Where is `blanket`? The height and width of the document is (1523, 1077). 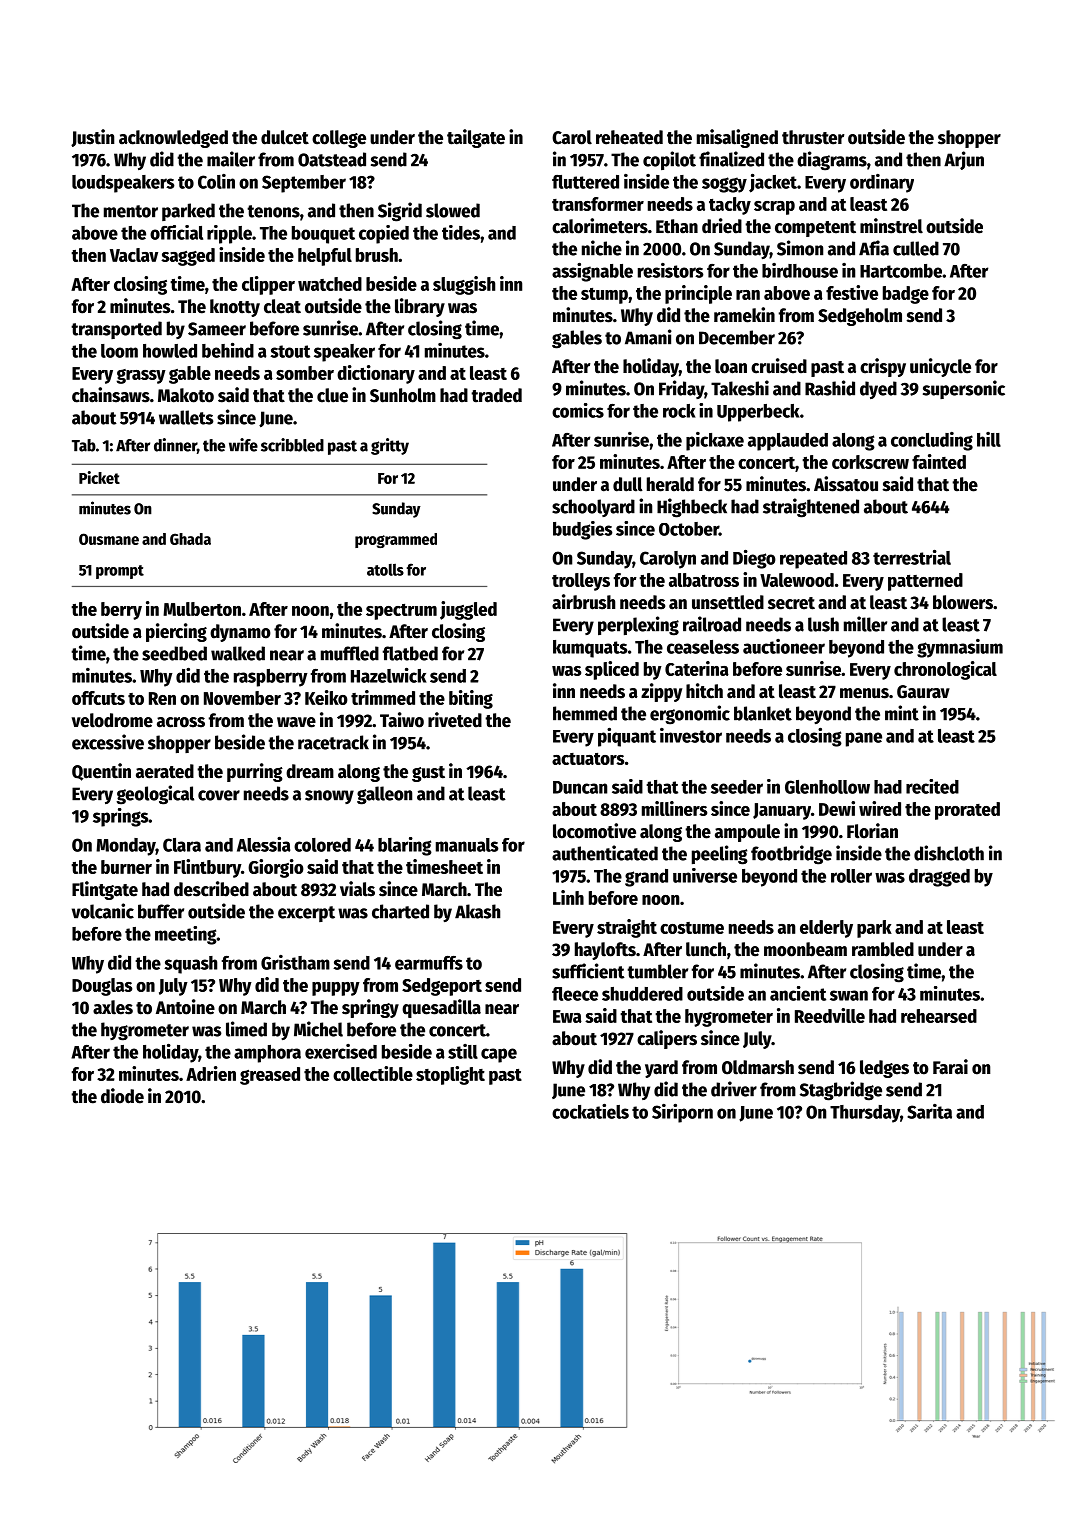 blanket is located at coordinates (763, 713).
